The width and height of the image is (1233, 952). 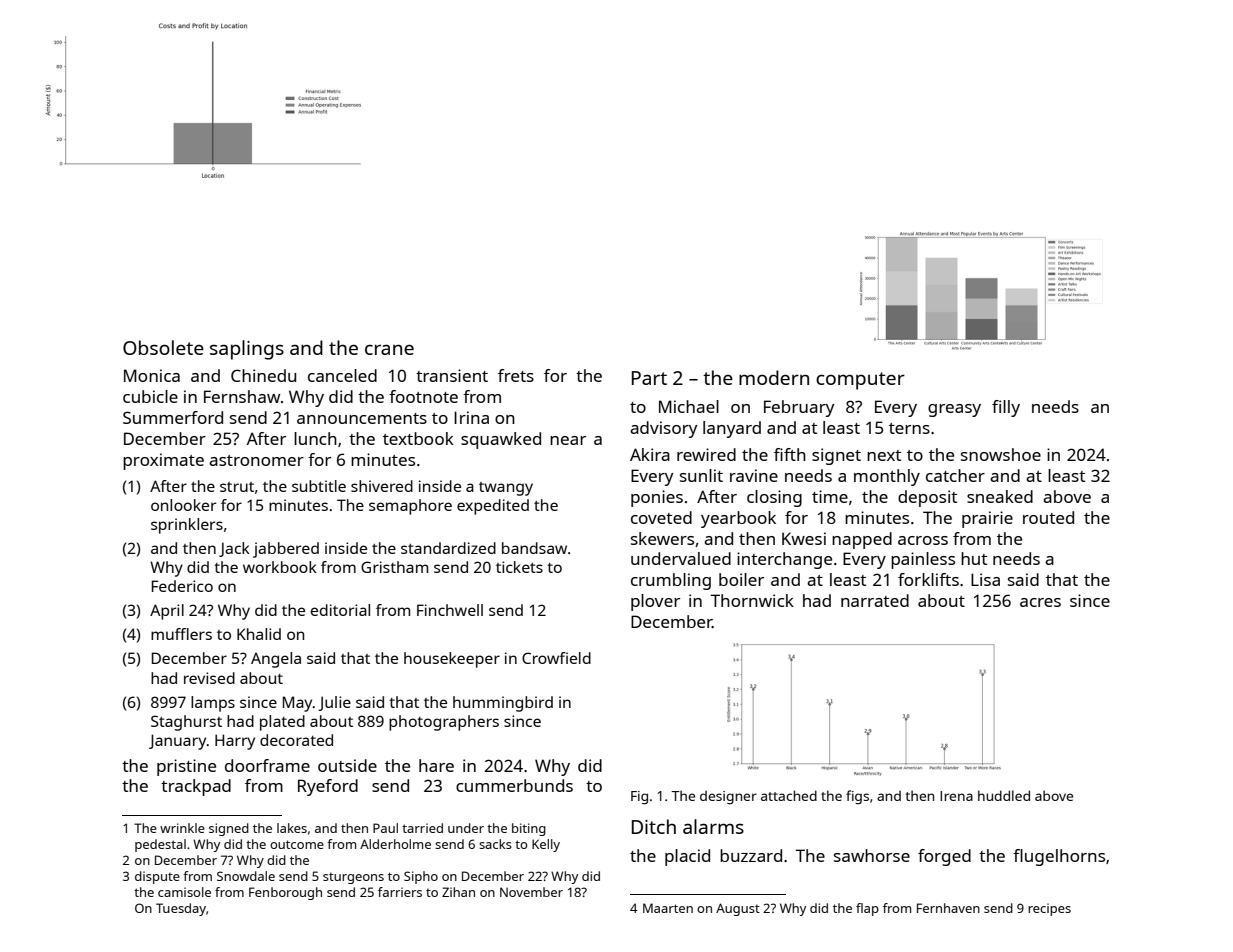 I want to click on snowshoe, so click(x=1001, y=454).
